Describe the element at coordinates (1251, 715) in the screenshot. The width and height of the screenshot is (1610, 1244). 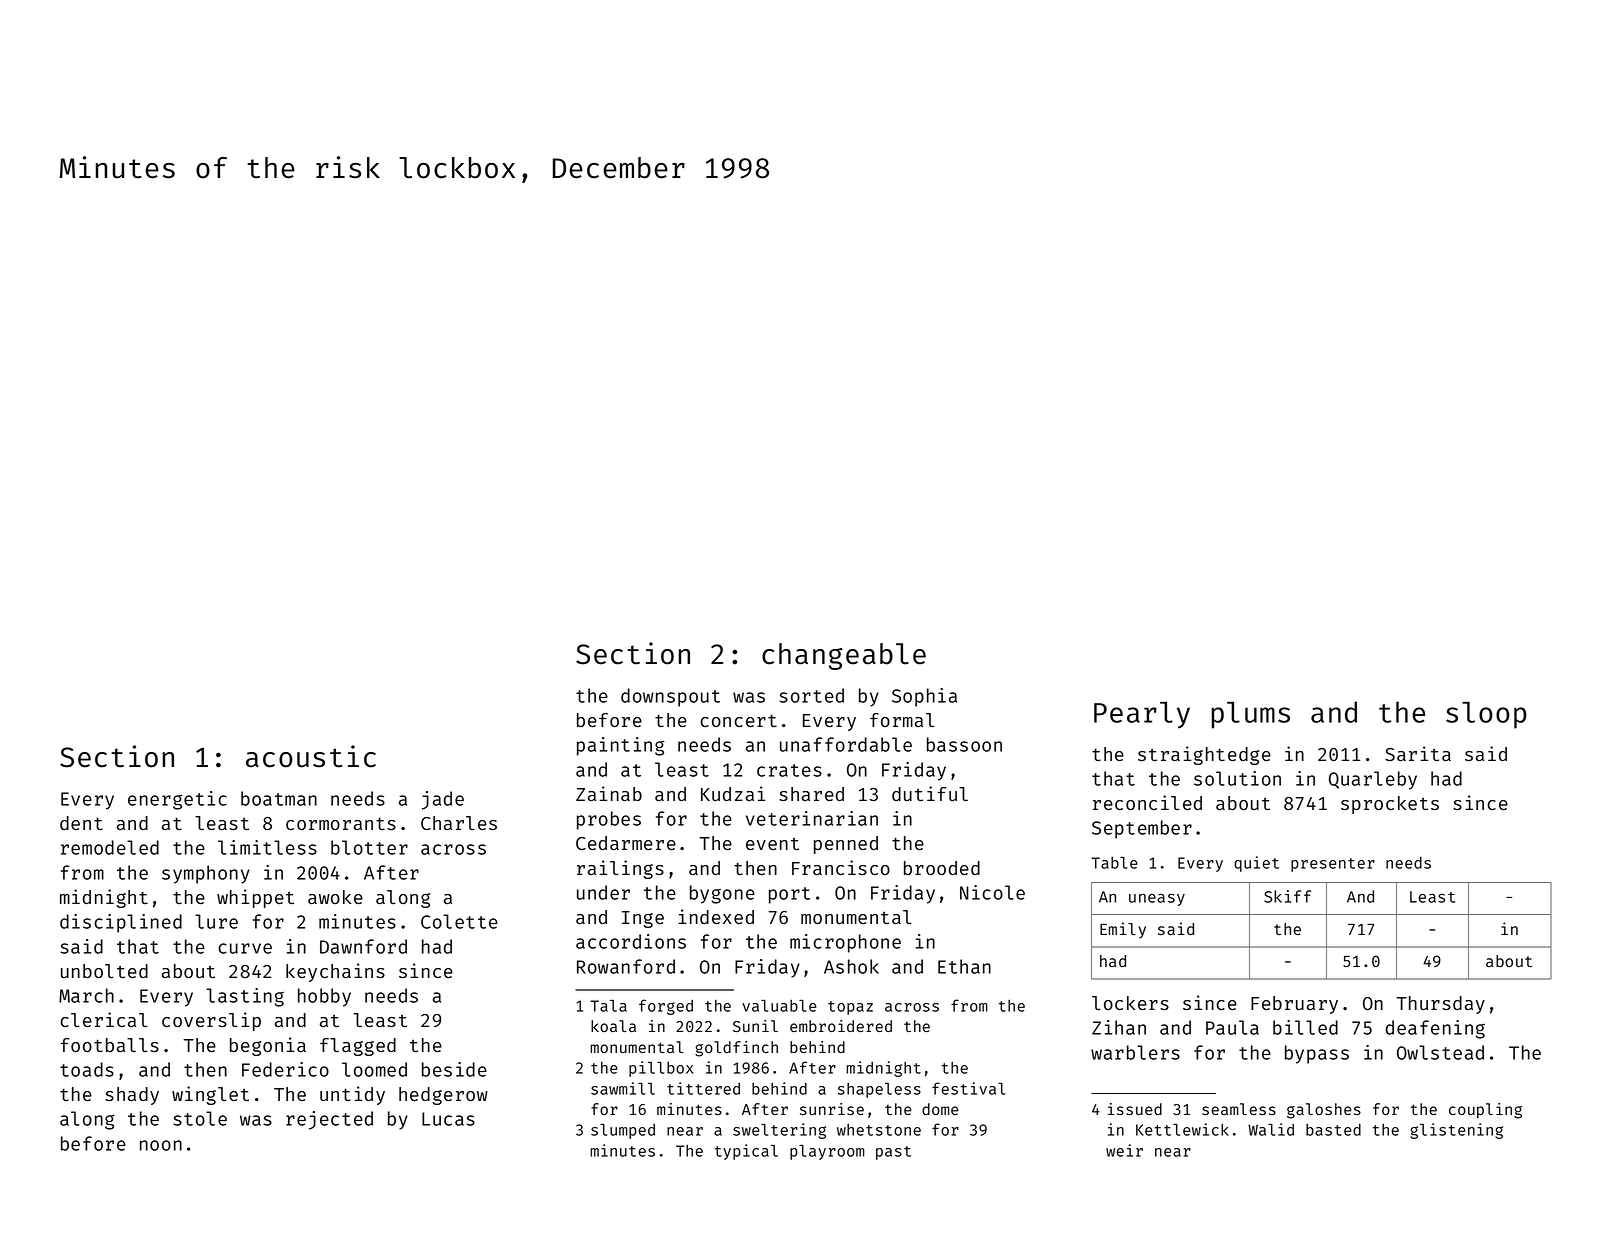
I see `plums` at that location.
